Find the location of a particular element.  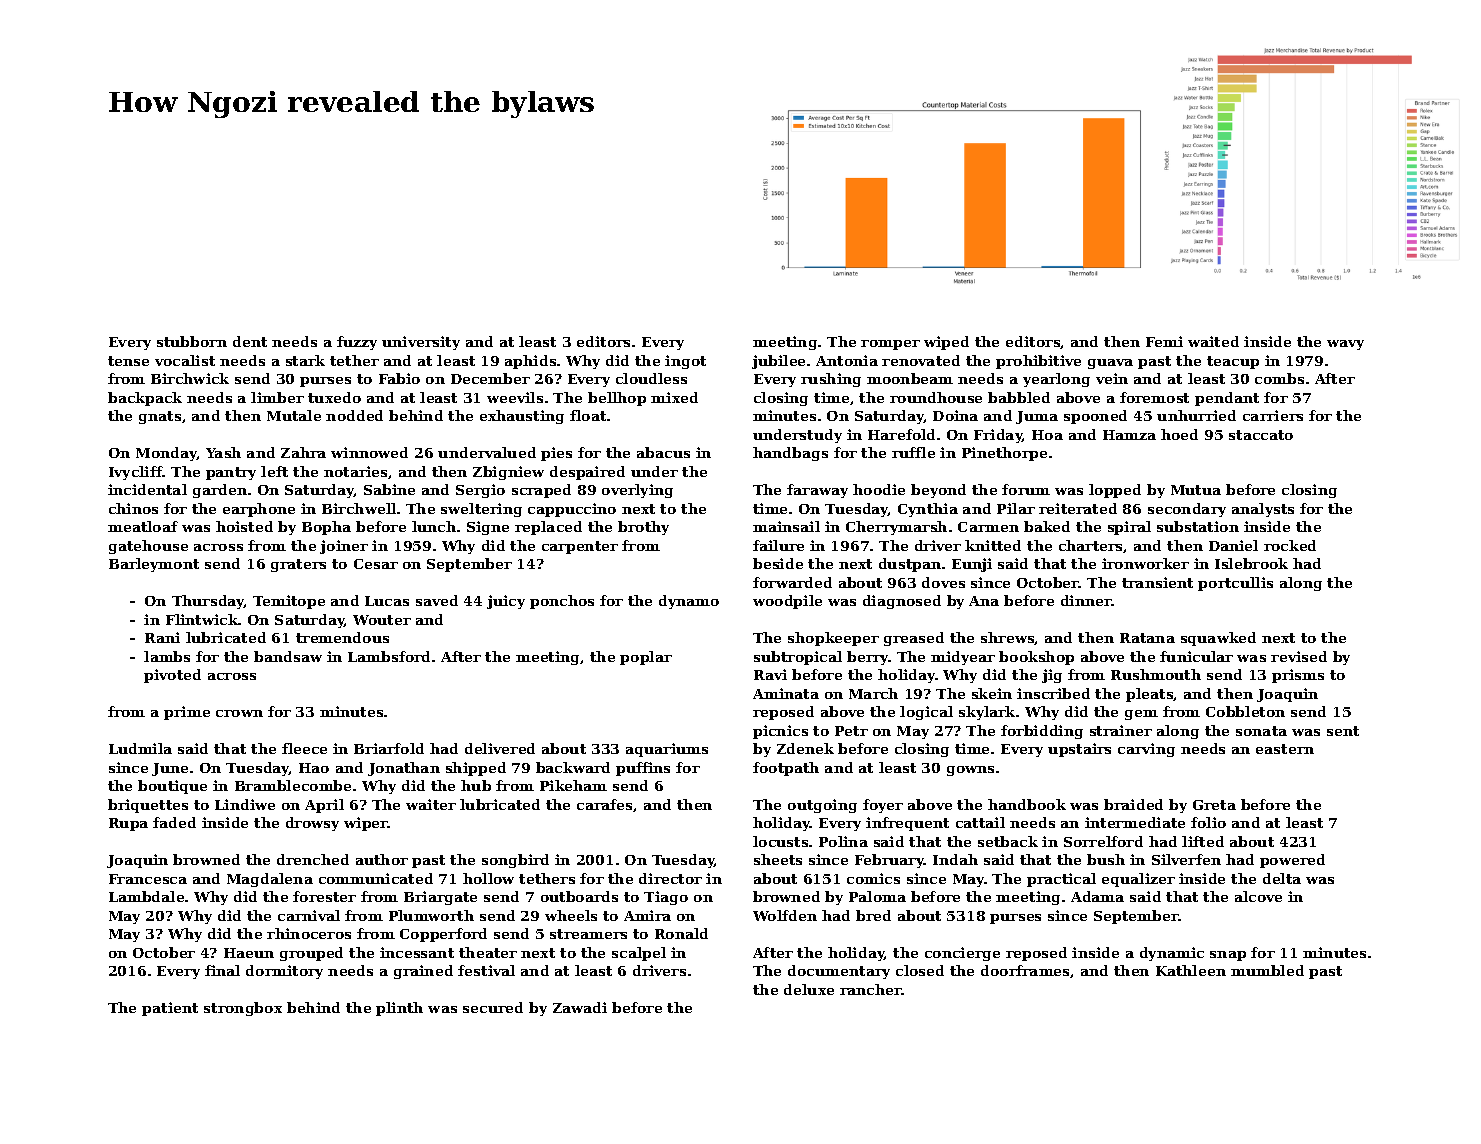

lopped is located at coordinates (1115, 491).
